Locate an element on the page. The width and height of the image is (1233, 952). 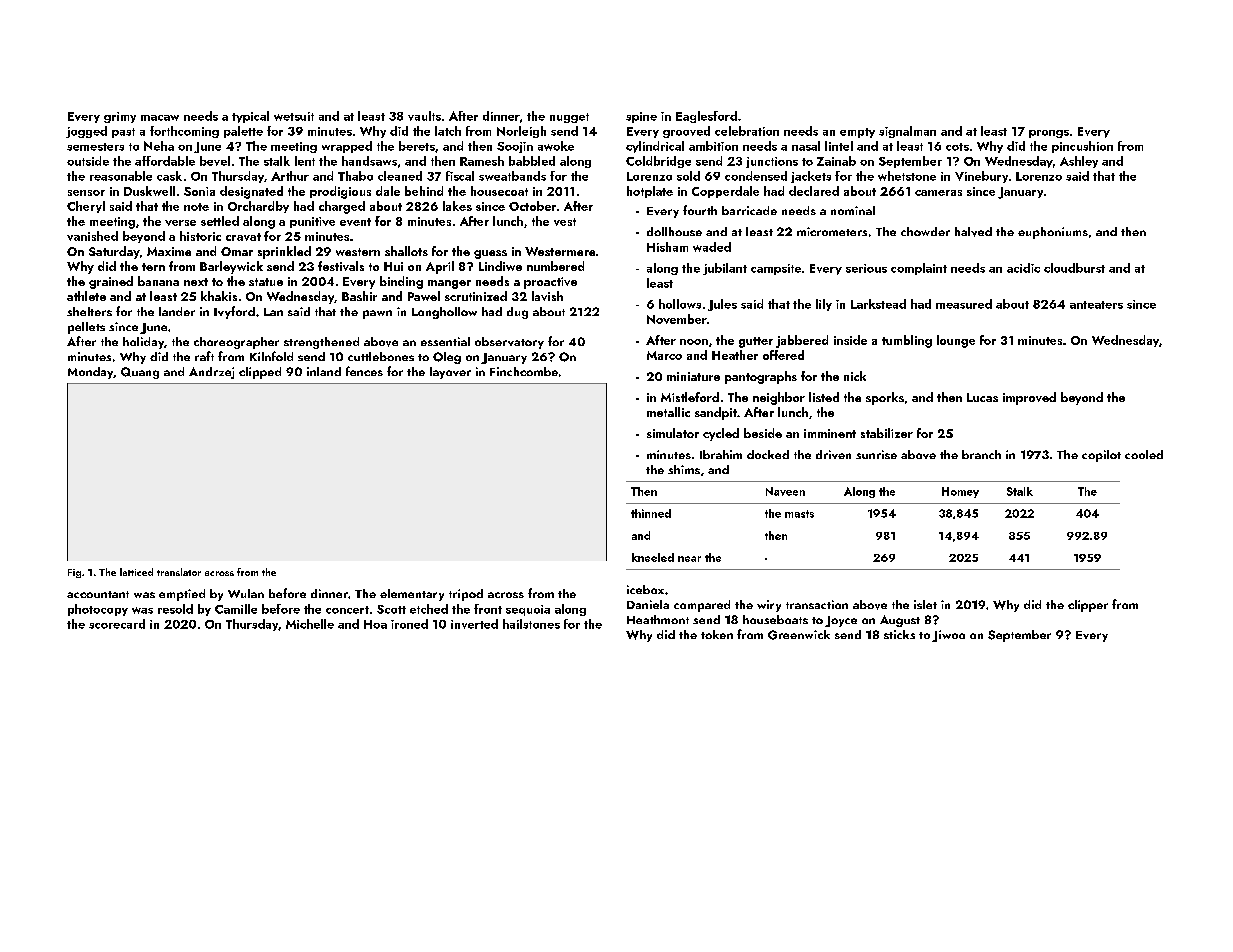
housecoat is located at coordinates (499, 191).
